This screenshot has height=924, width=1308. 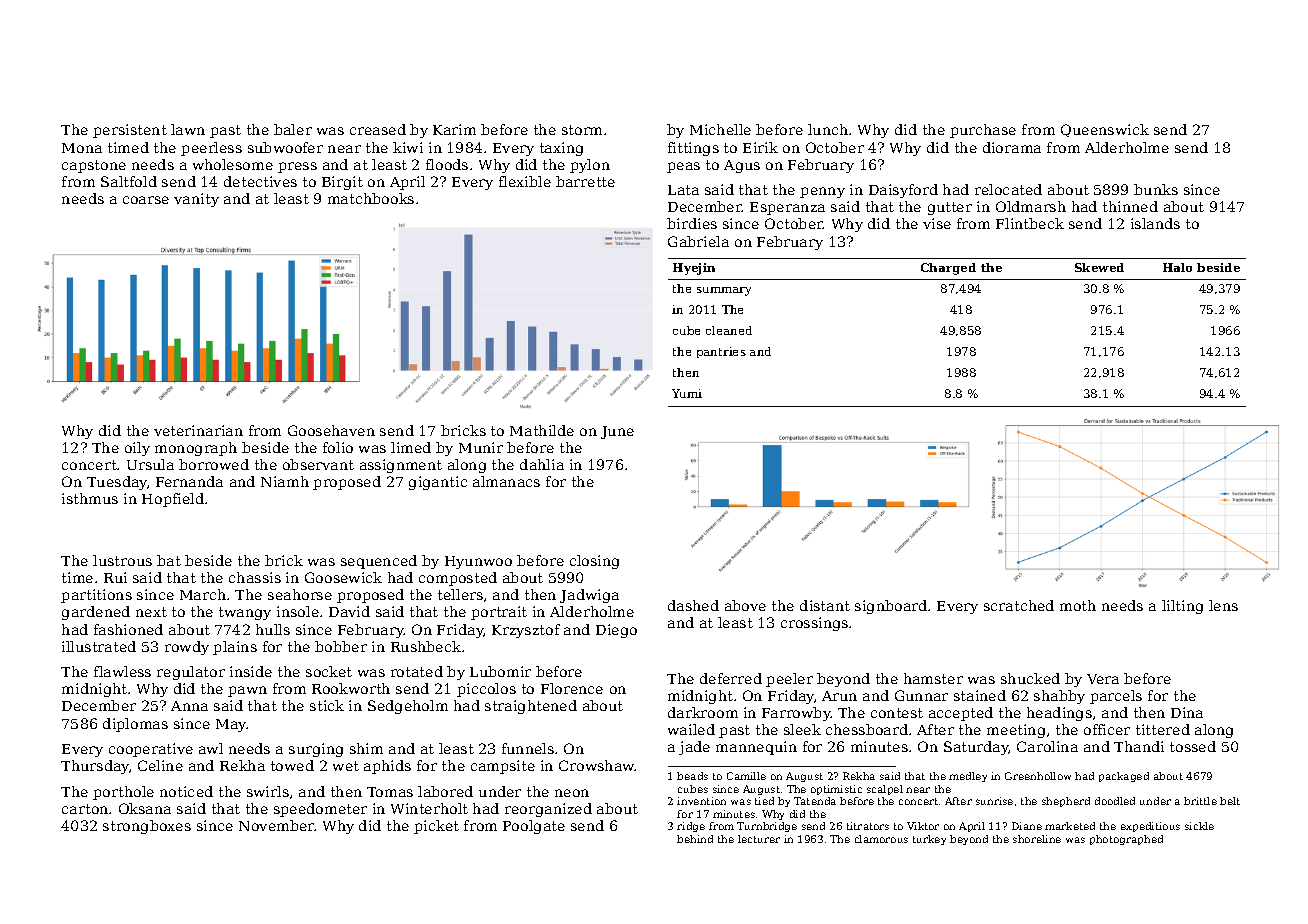 I want to click on Yumi, so click(x=687, y=393).
